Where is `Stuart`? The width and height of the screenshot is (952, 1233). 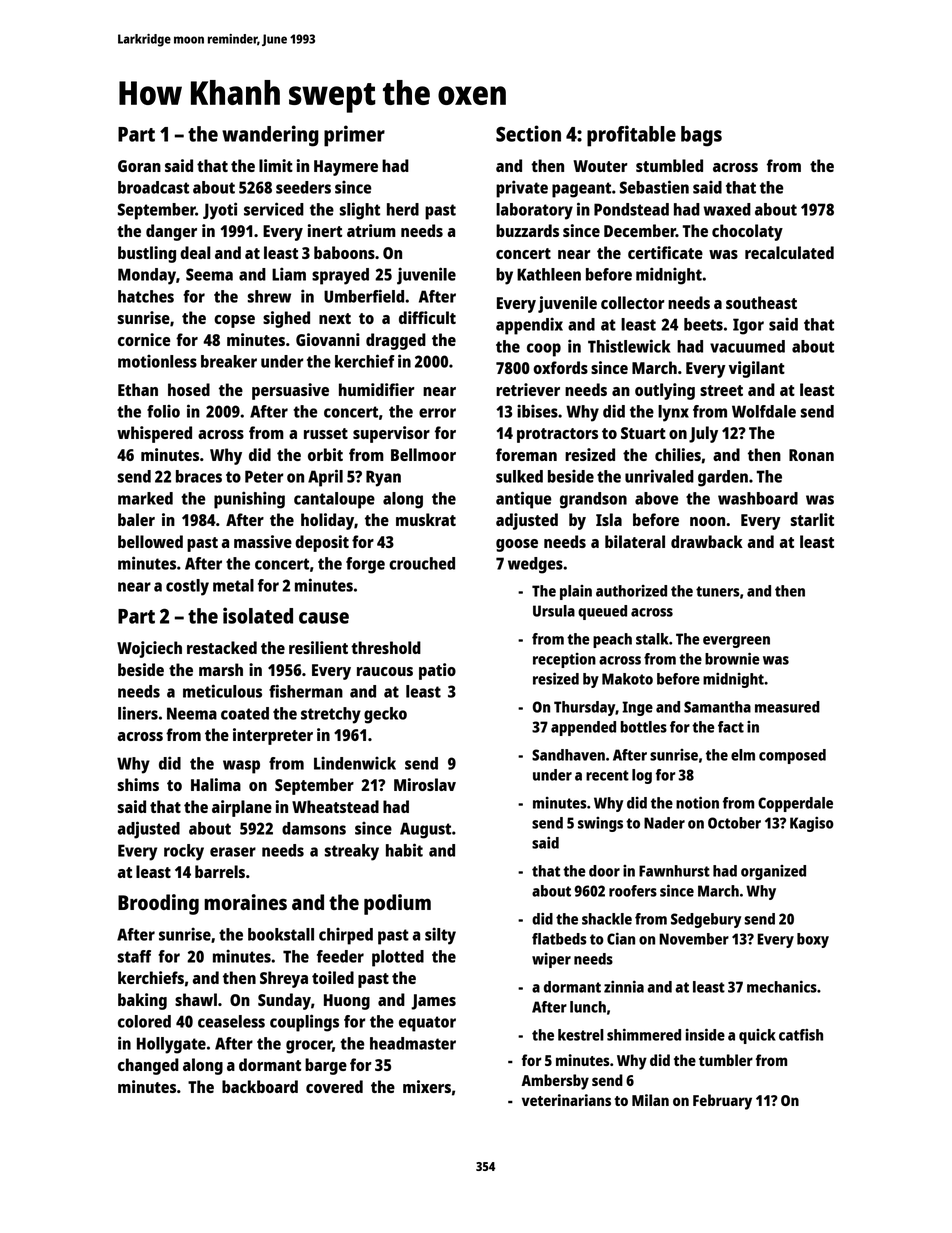 Stuart is located at coordinates (643, 433).
